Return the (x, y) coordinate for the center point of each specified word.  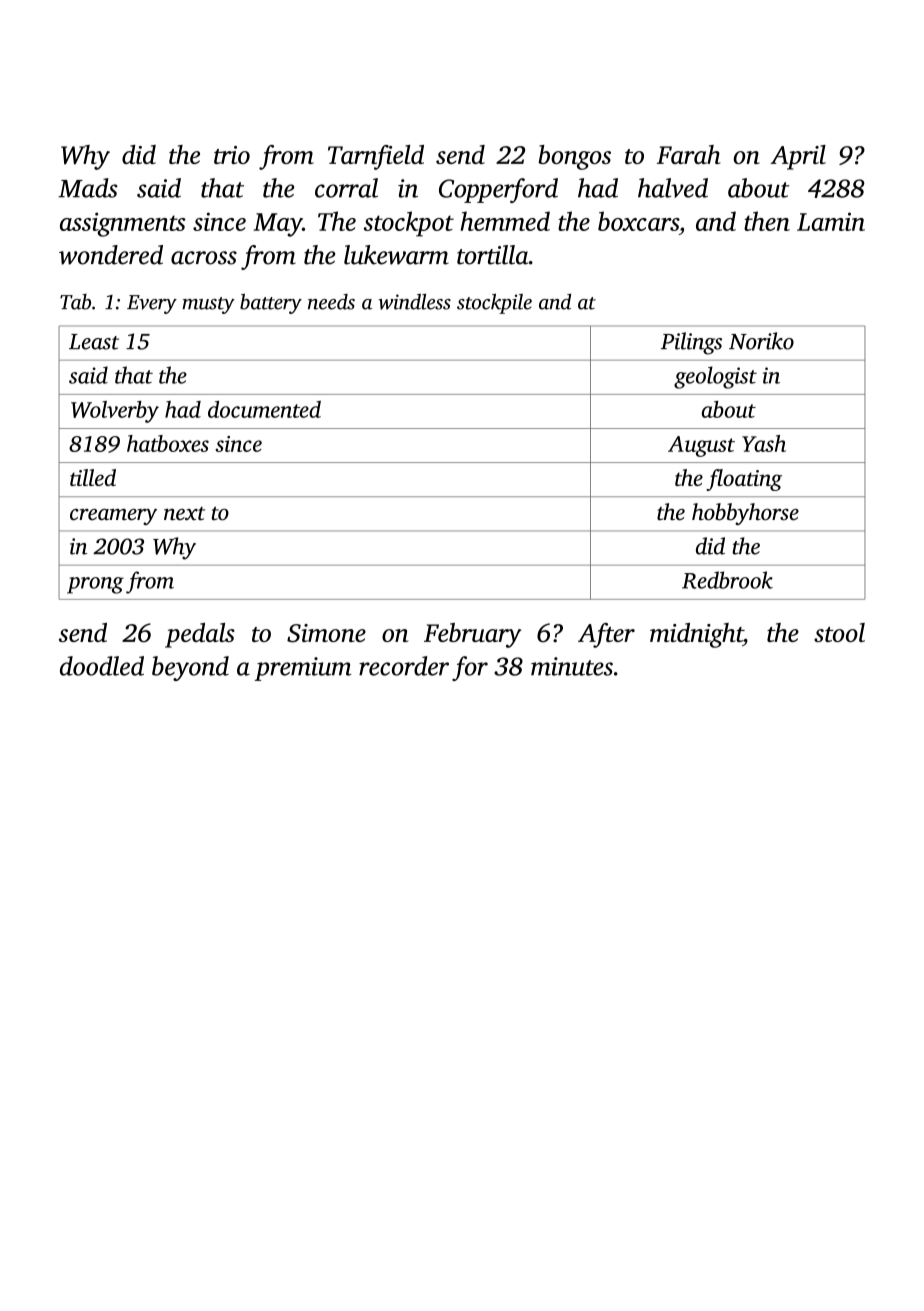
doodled (102, 666)
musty (208, 305)
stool (839, 632)
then (767, 221)
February (472, 635)
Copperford (498, 190)
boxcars (638, 221)
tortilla (492, 255)
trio (232, 155)
